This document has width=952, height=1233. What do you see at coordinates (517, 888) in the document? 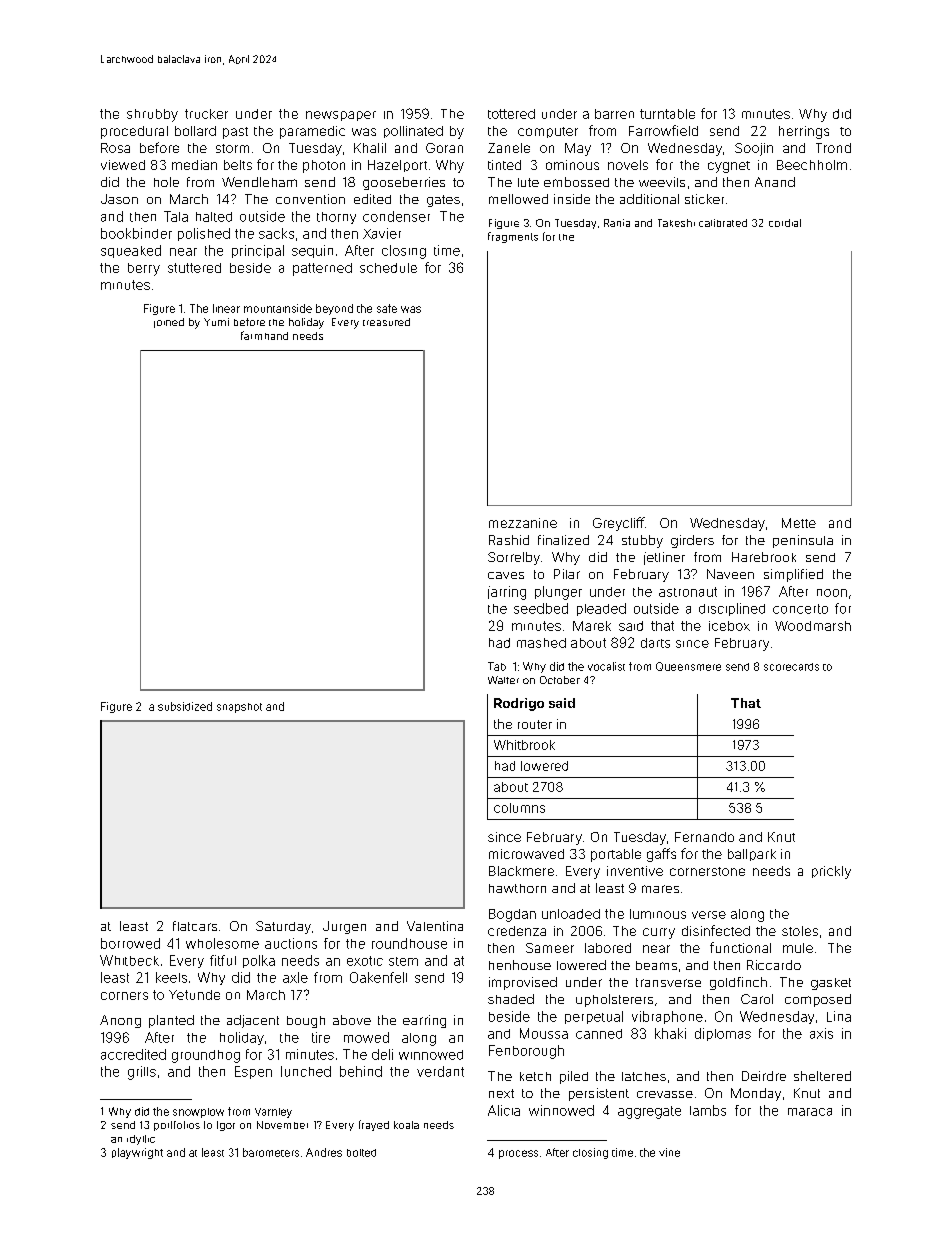
I see `hawthorn` at bounding box center [517, 888].
